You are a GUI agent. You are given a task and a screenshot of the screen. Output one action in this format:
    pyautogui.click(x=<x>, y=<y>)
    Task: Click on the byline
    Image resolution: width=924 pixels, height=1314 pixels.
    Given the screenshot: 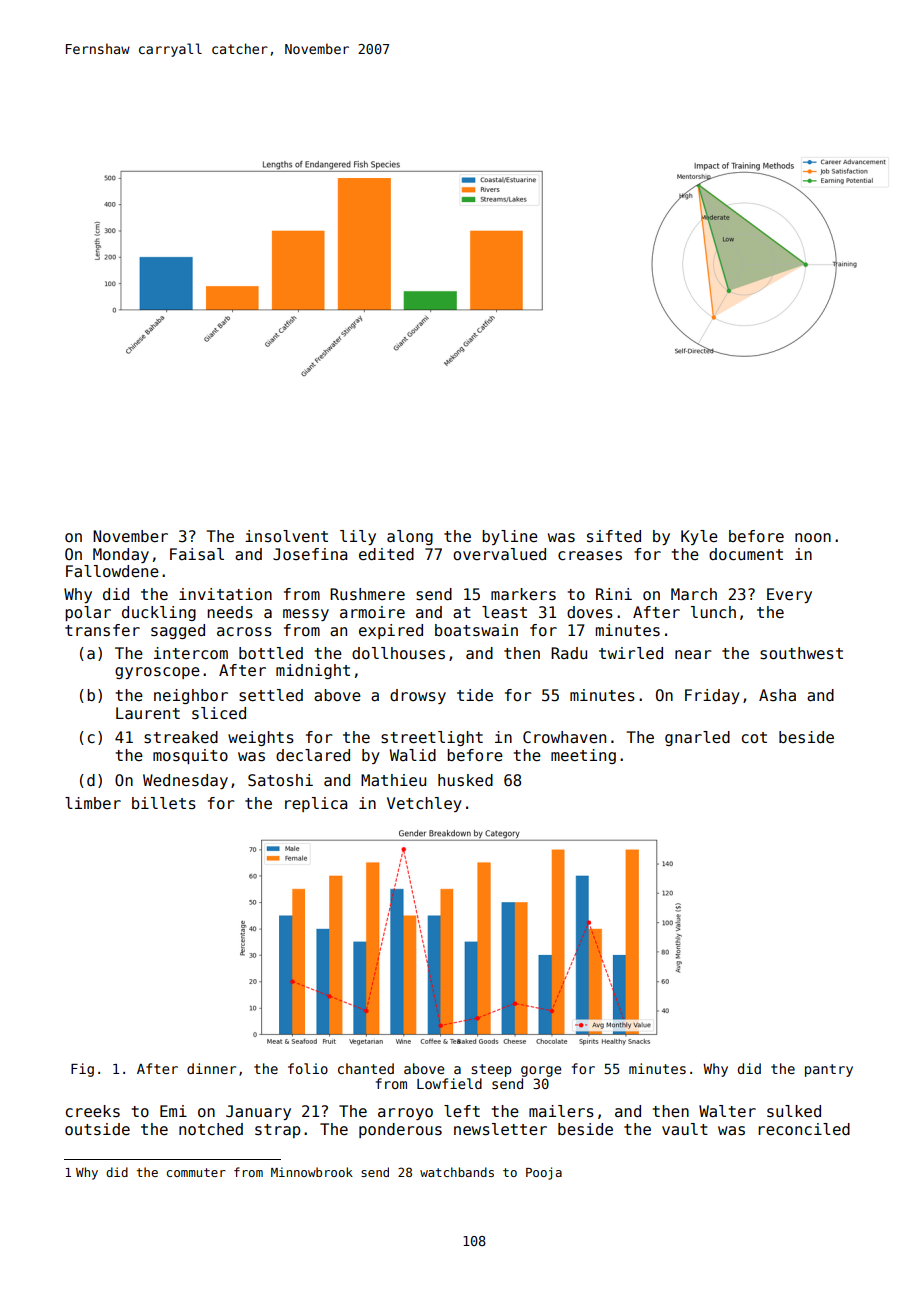 What is the action you would take?
    pyautogui.click(x=510, y=537)
